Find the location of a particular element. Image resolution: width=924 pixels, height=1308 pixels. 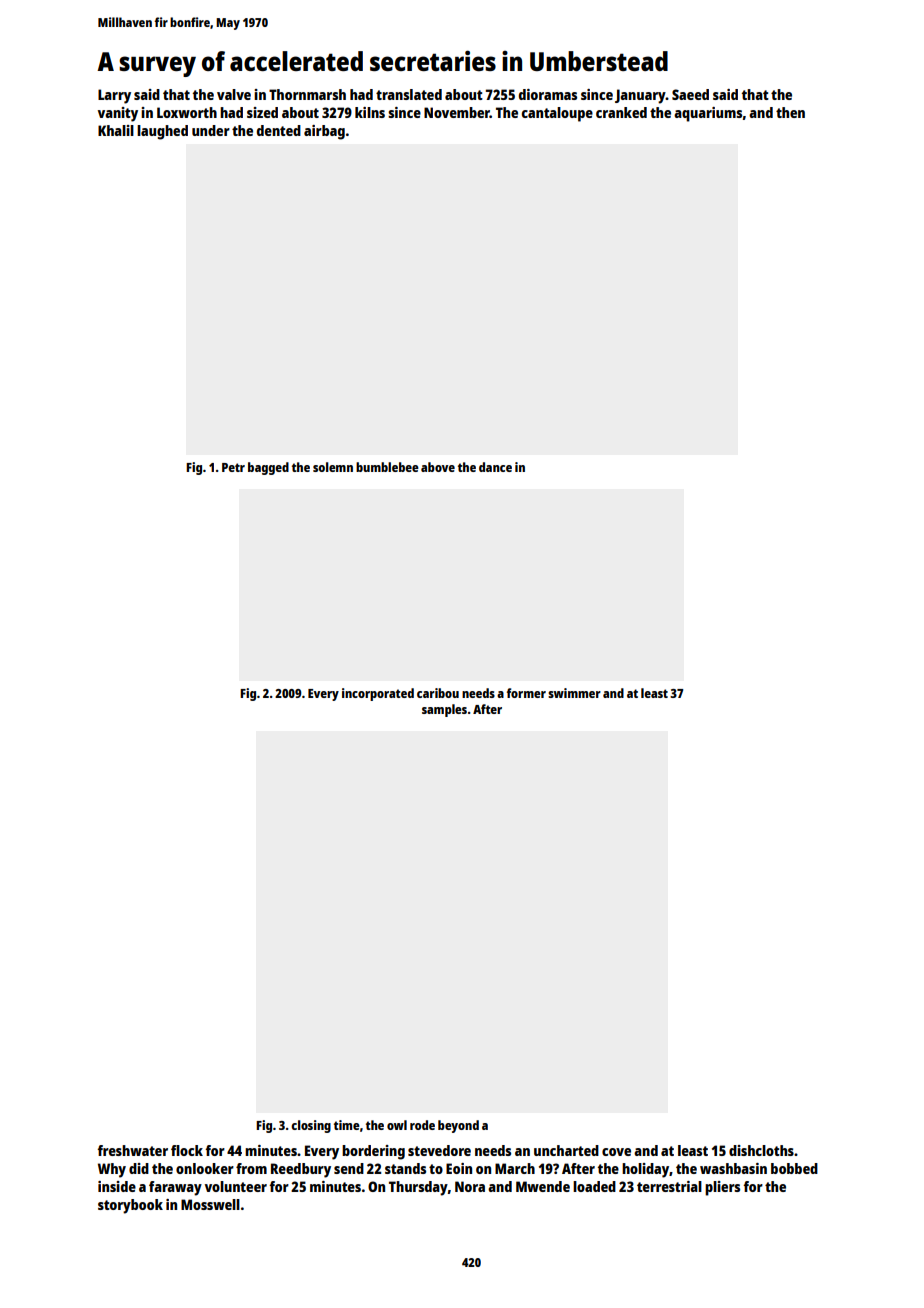

Mosswell is located at coordinates (210, 1204).
